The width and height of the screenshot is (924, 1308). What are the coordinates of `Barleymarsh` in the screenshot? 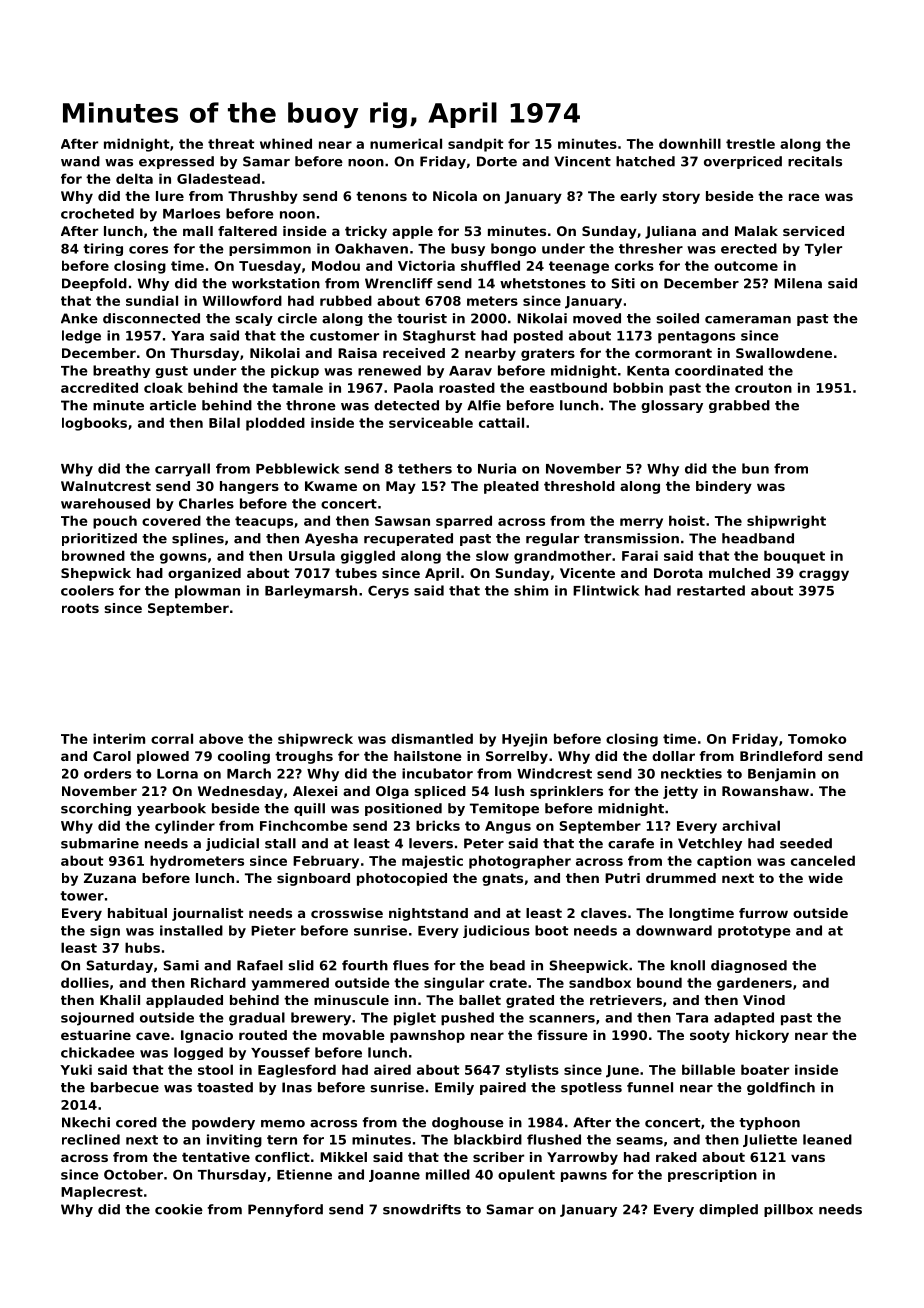 It's located at (311, 592).
